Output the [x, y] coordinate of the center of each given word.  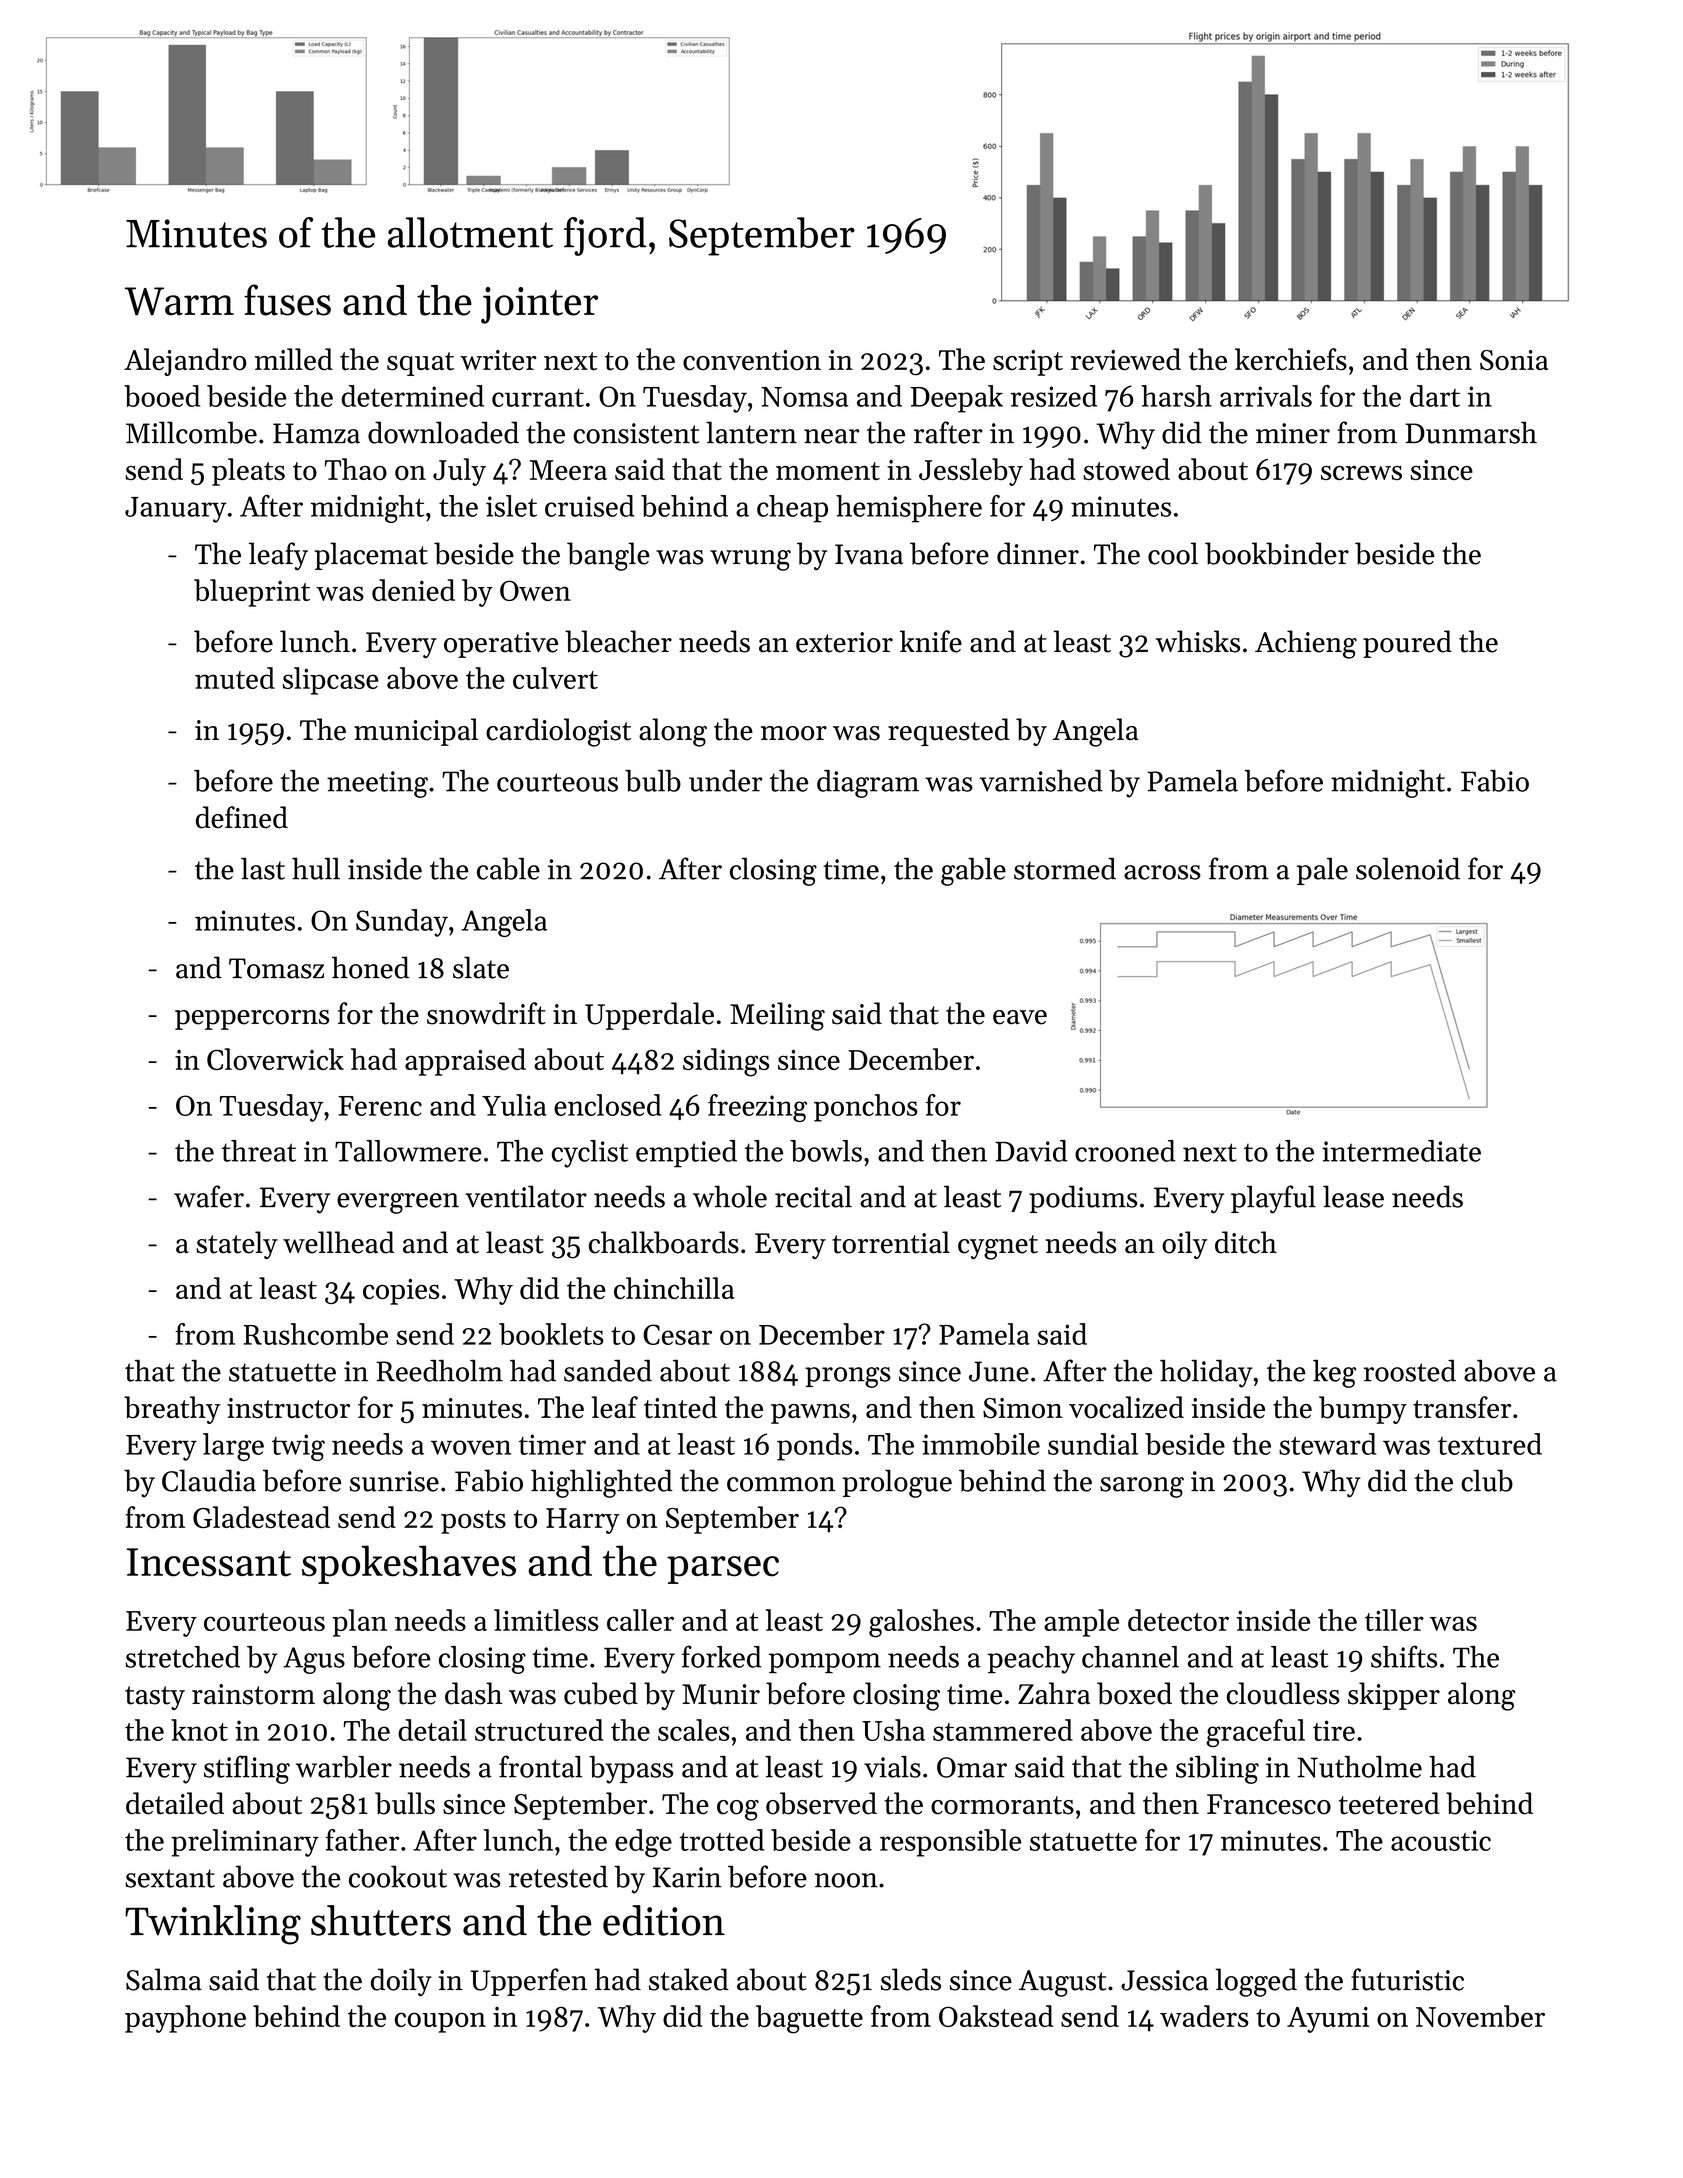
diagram [868, 784]
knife [931, 641]
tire [1334, 1730]
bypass [631, 1770]
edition [664, 1920]
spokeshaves [409, 1564]
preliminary [245, 1843]
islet [511, 506]
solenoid [1408, 868]
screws [1361, 473]
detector [1178, 1620]
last [263, 869]
